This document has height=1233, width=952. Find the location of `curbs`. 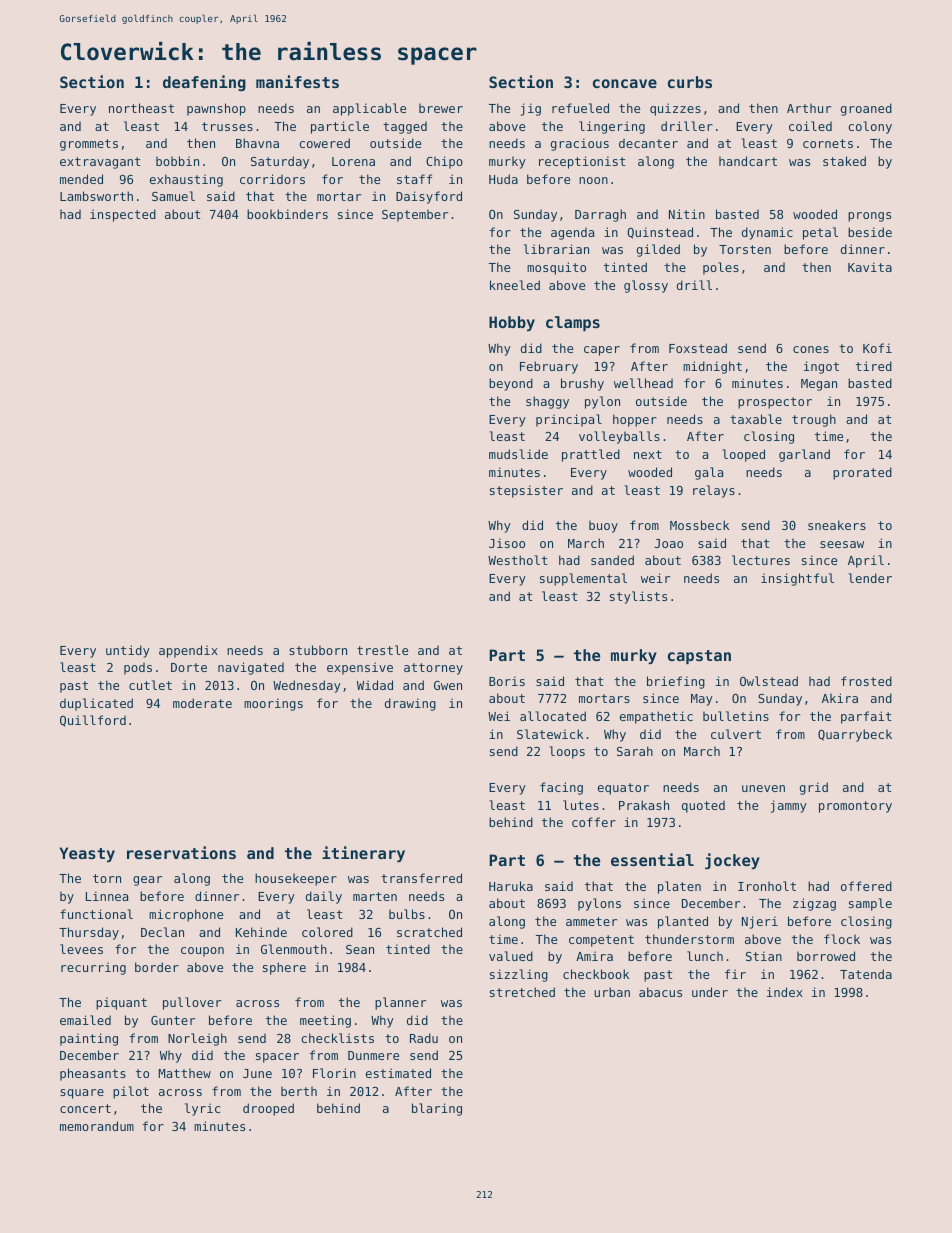

curbs is located at coordinates (690, 82).
